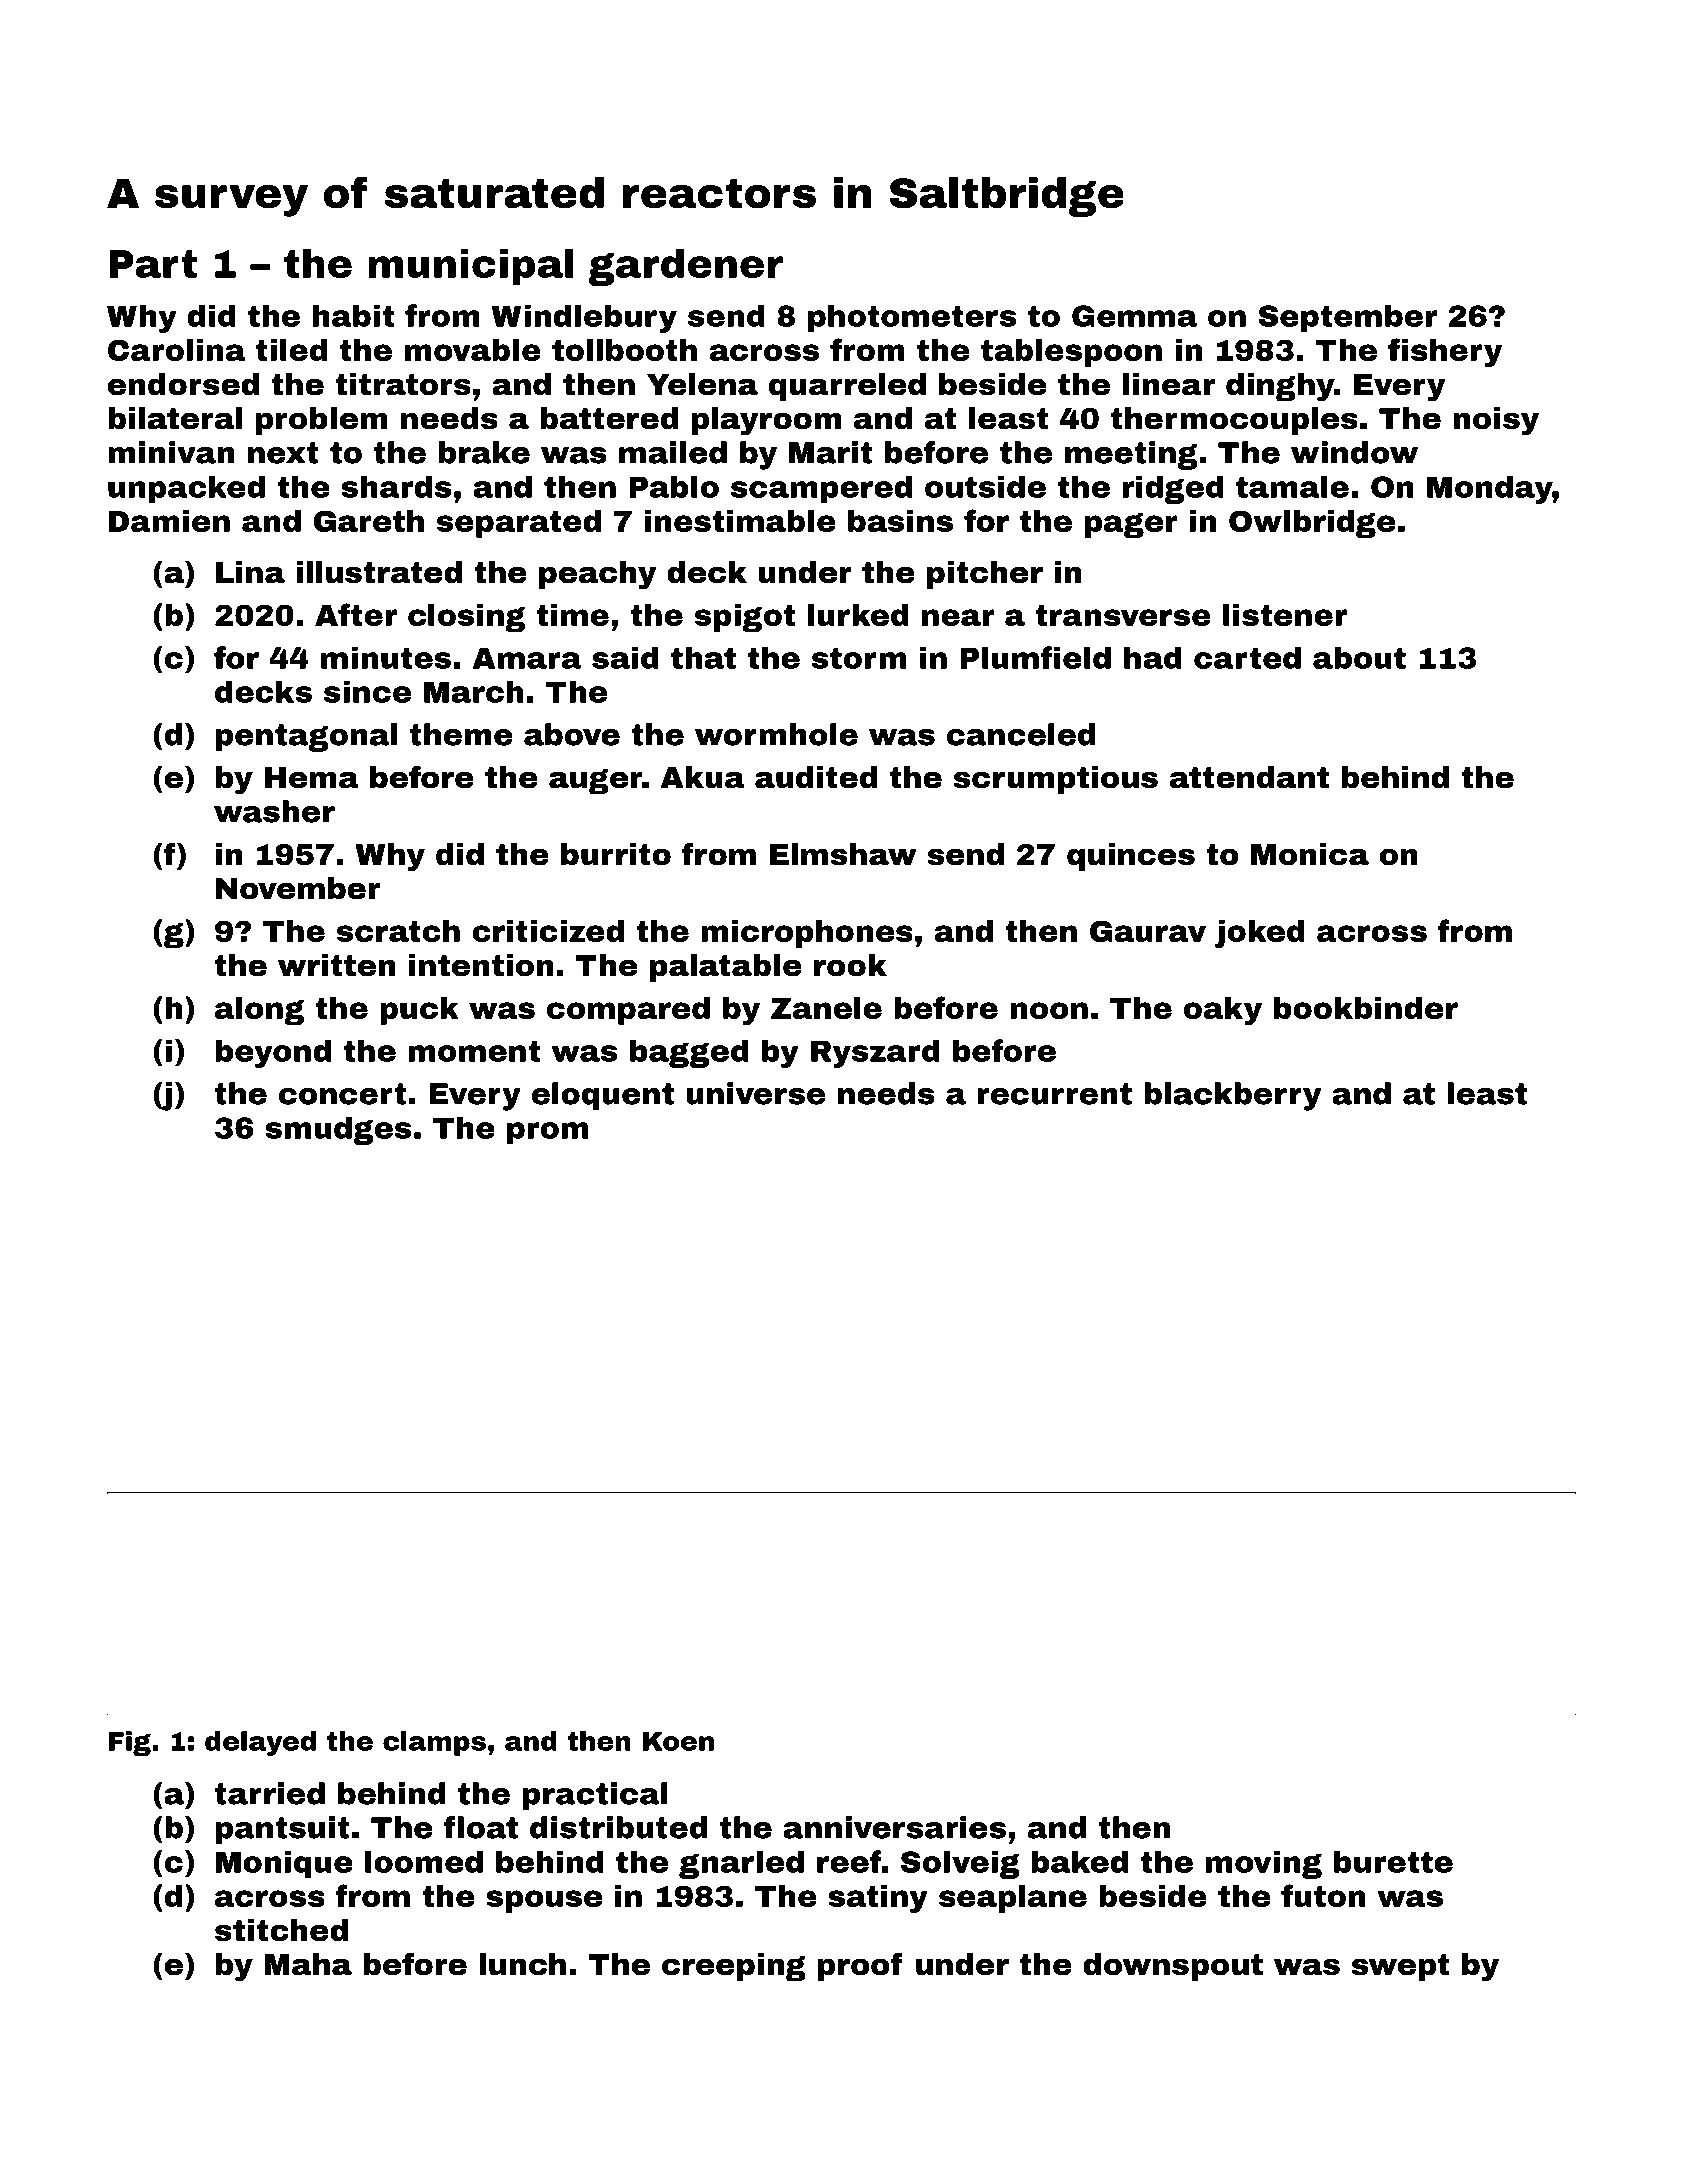  Describe the element at coordinates (843, 854) in the document. I see `Elmshaw` at that location.
